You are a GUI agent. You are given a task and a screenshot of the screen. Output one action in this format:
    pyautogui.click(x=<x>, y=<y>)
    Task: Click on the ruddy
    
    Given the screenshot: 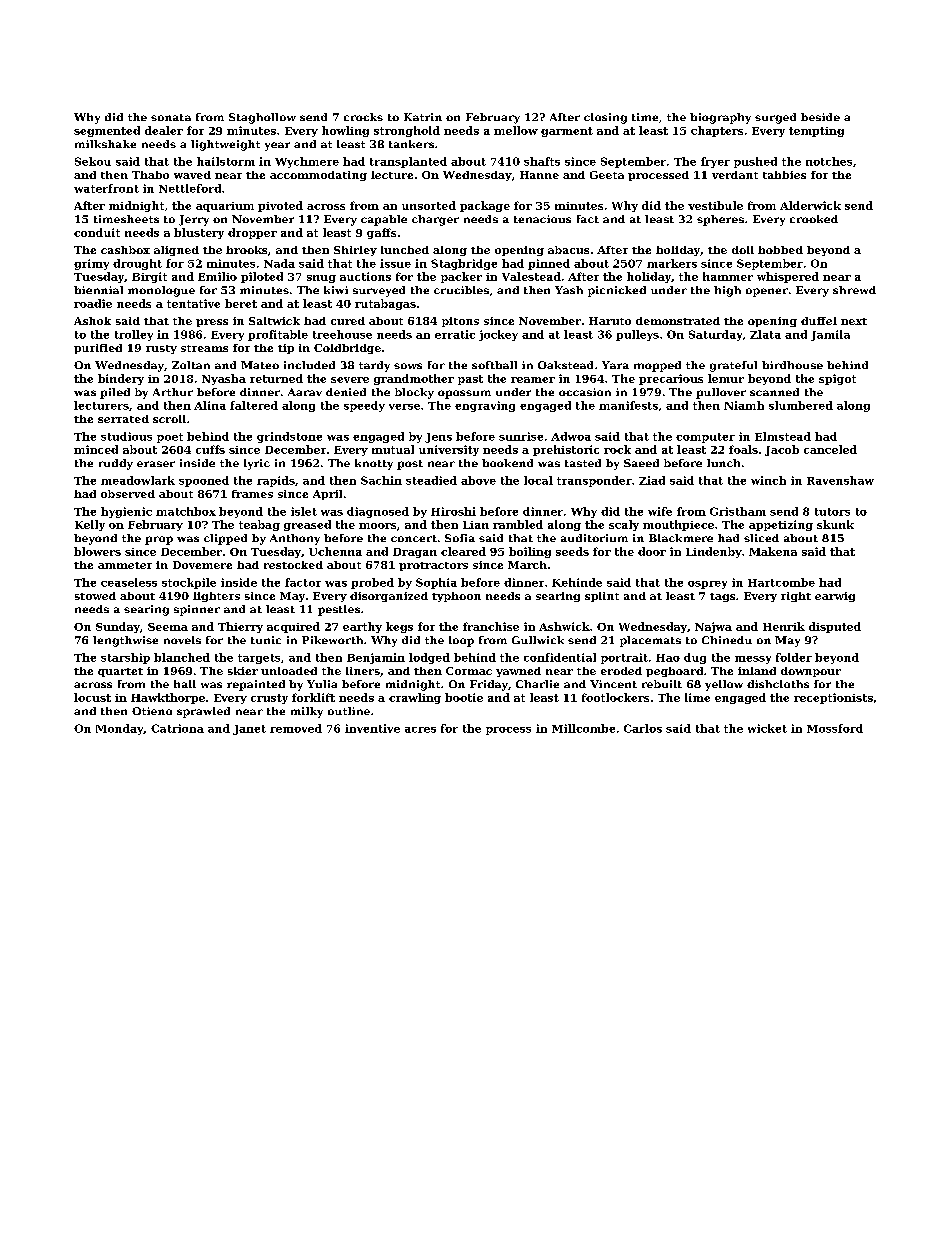 What is the action you would take?
    pyautogui.click(x=116, y=464)
